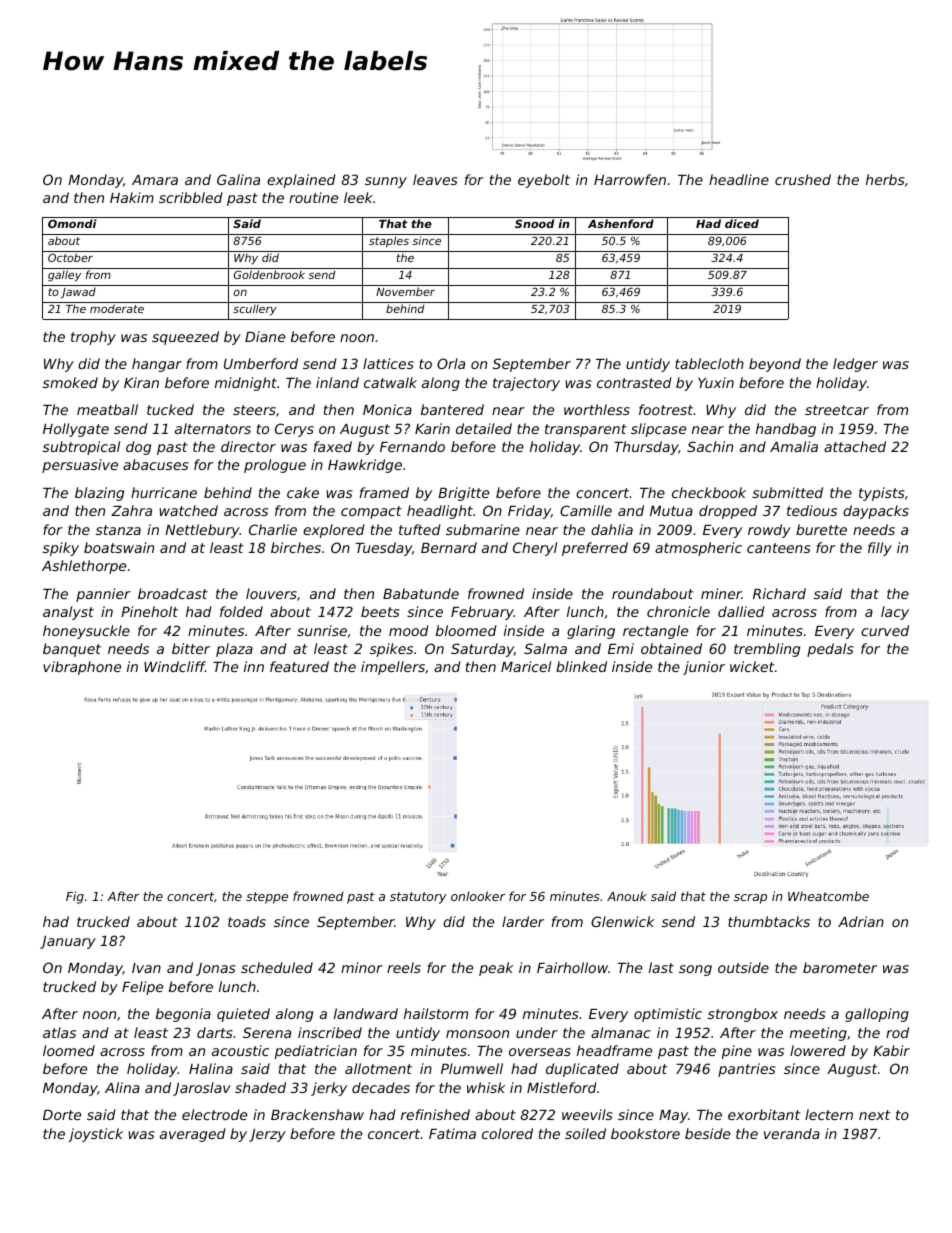 This page has width=952, height=1233. I want to click on blinked, so click(581, 666).
